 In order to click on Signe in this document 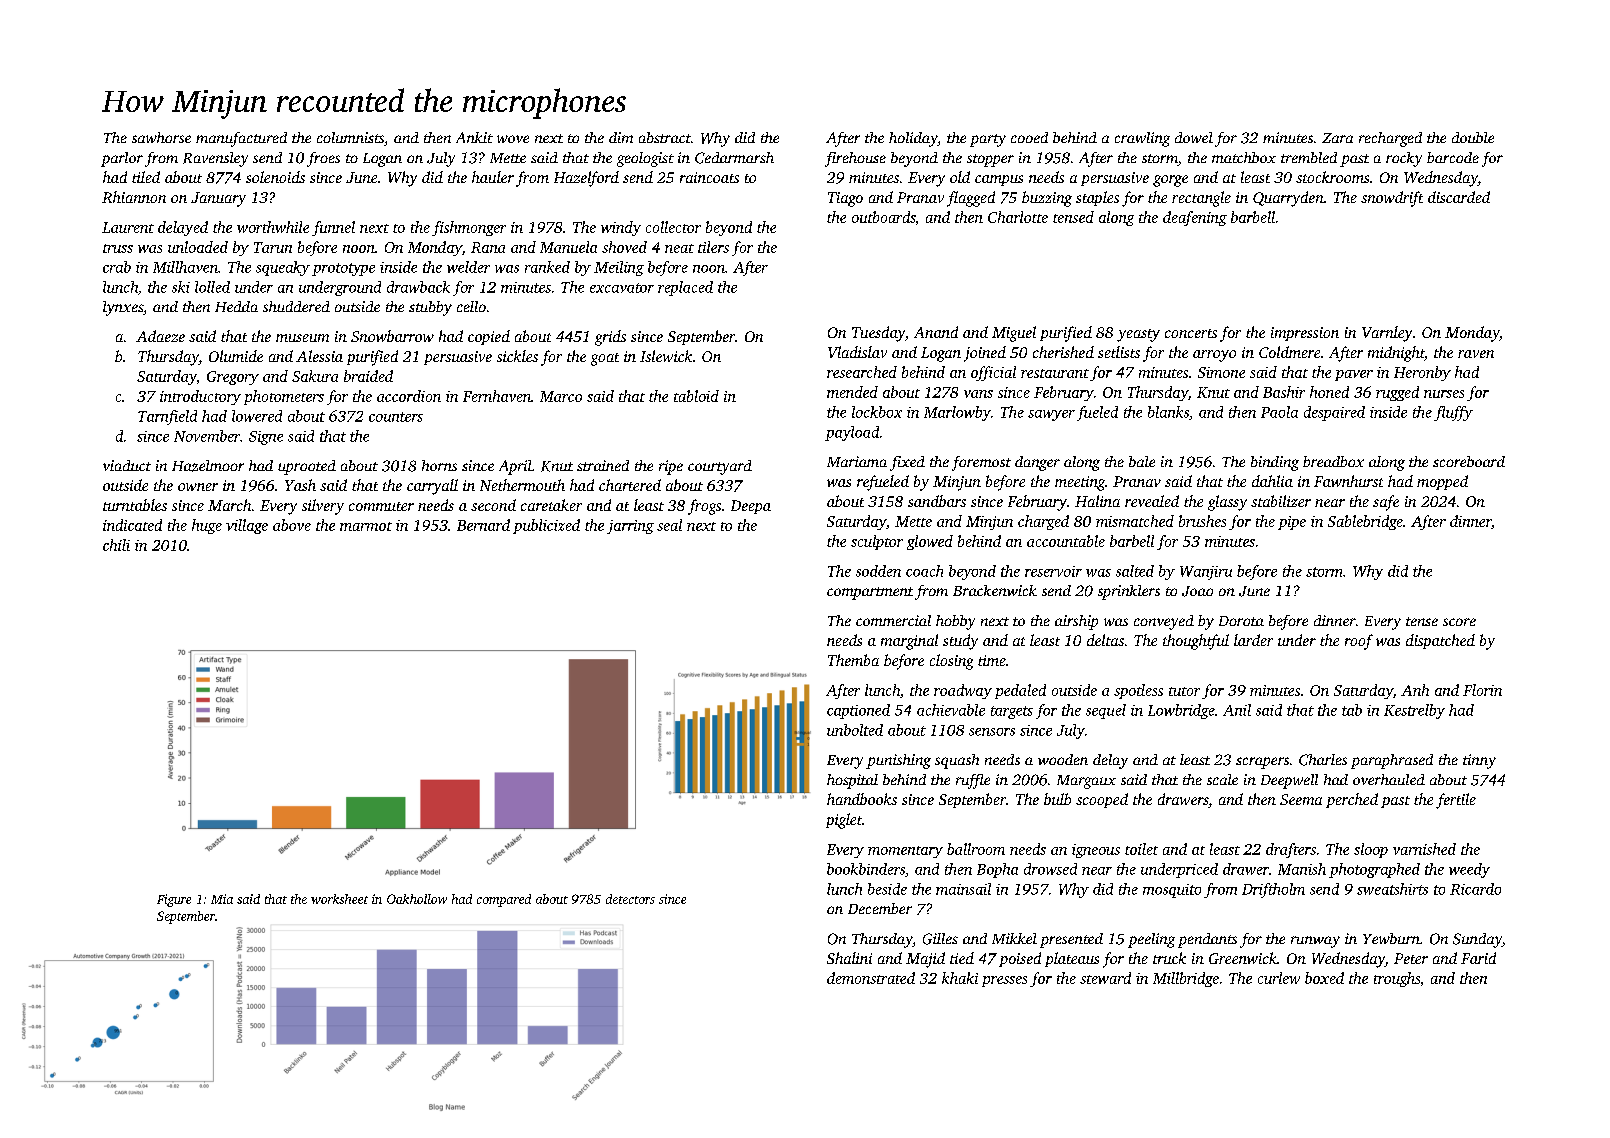, I will do `click(266, 438)`.
